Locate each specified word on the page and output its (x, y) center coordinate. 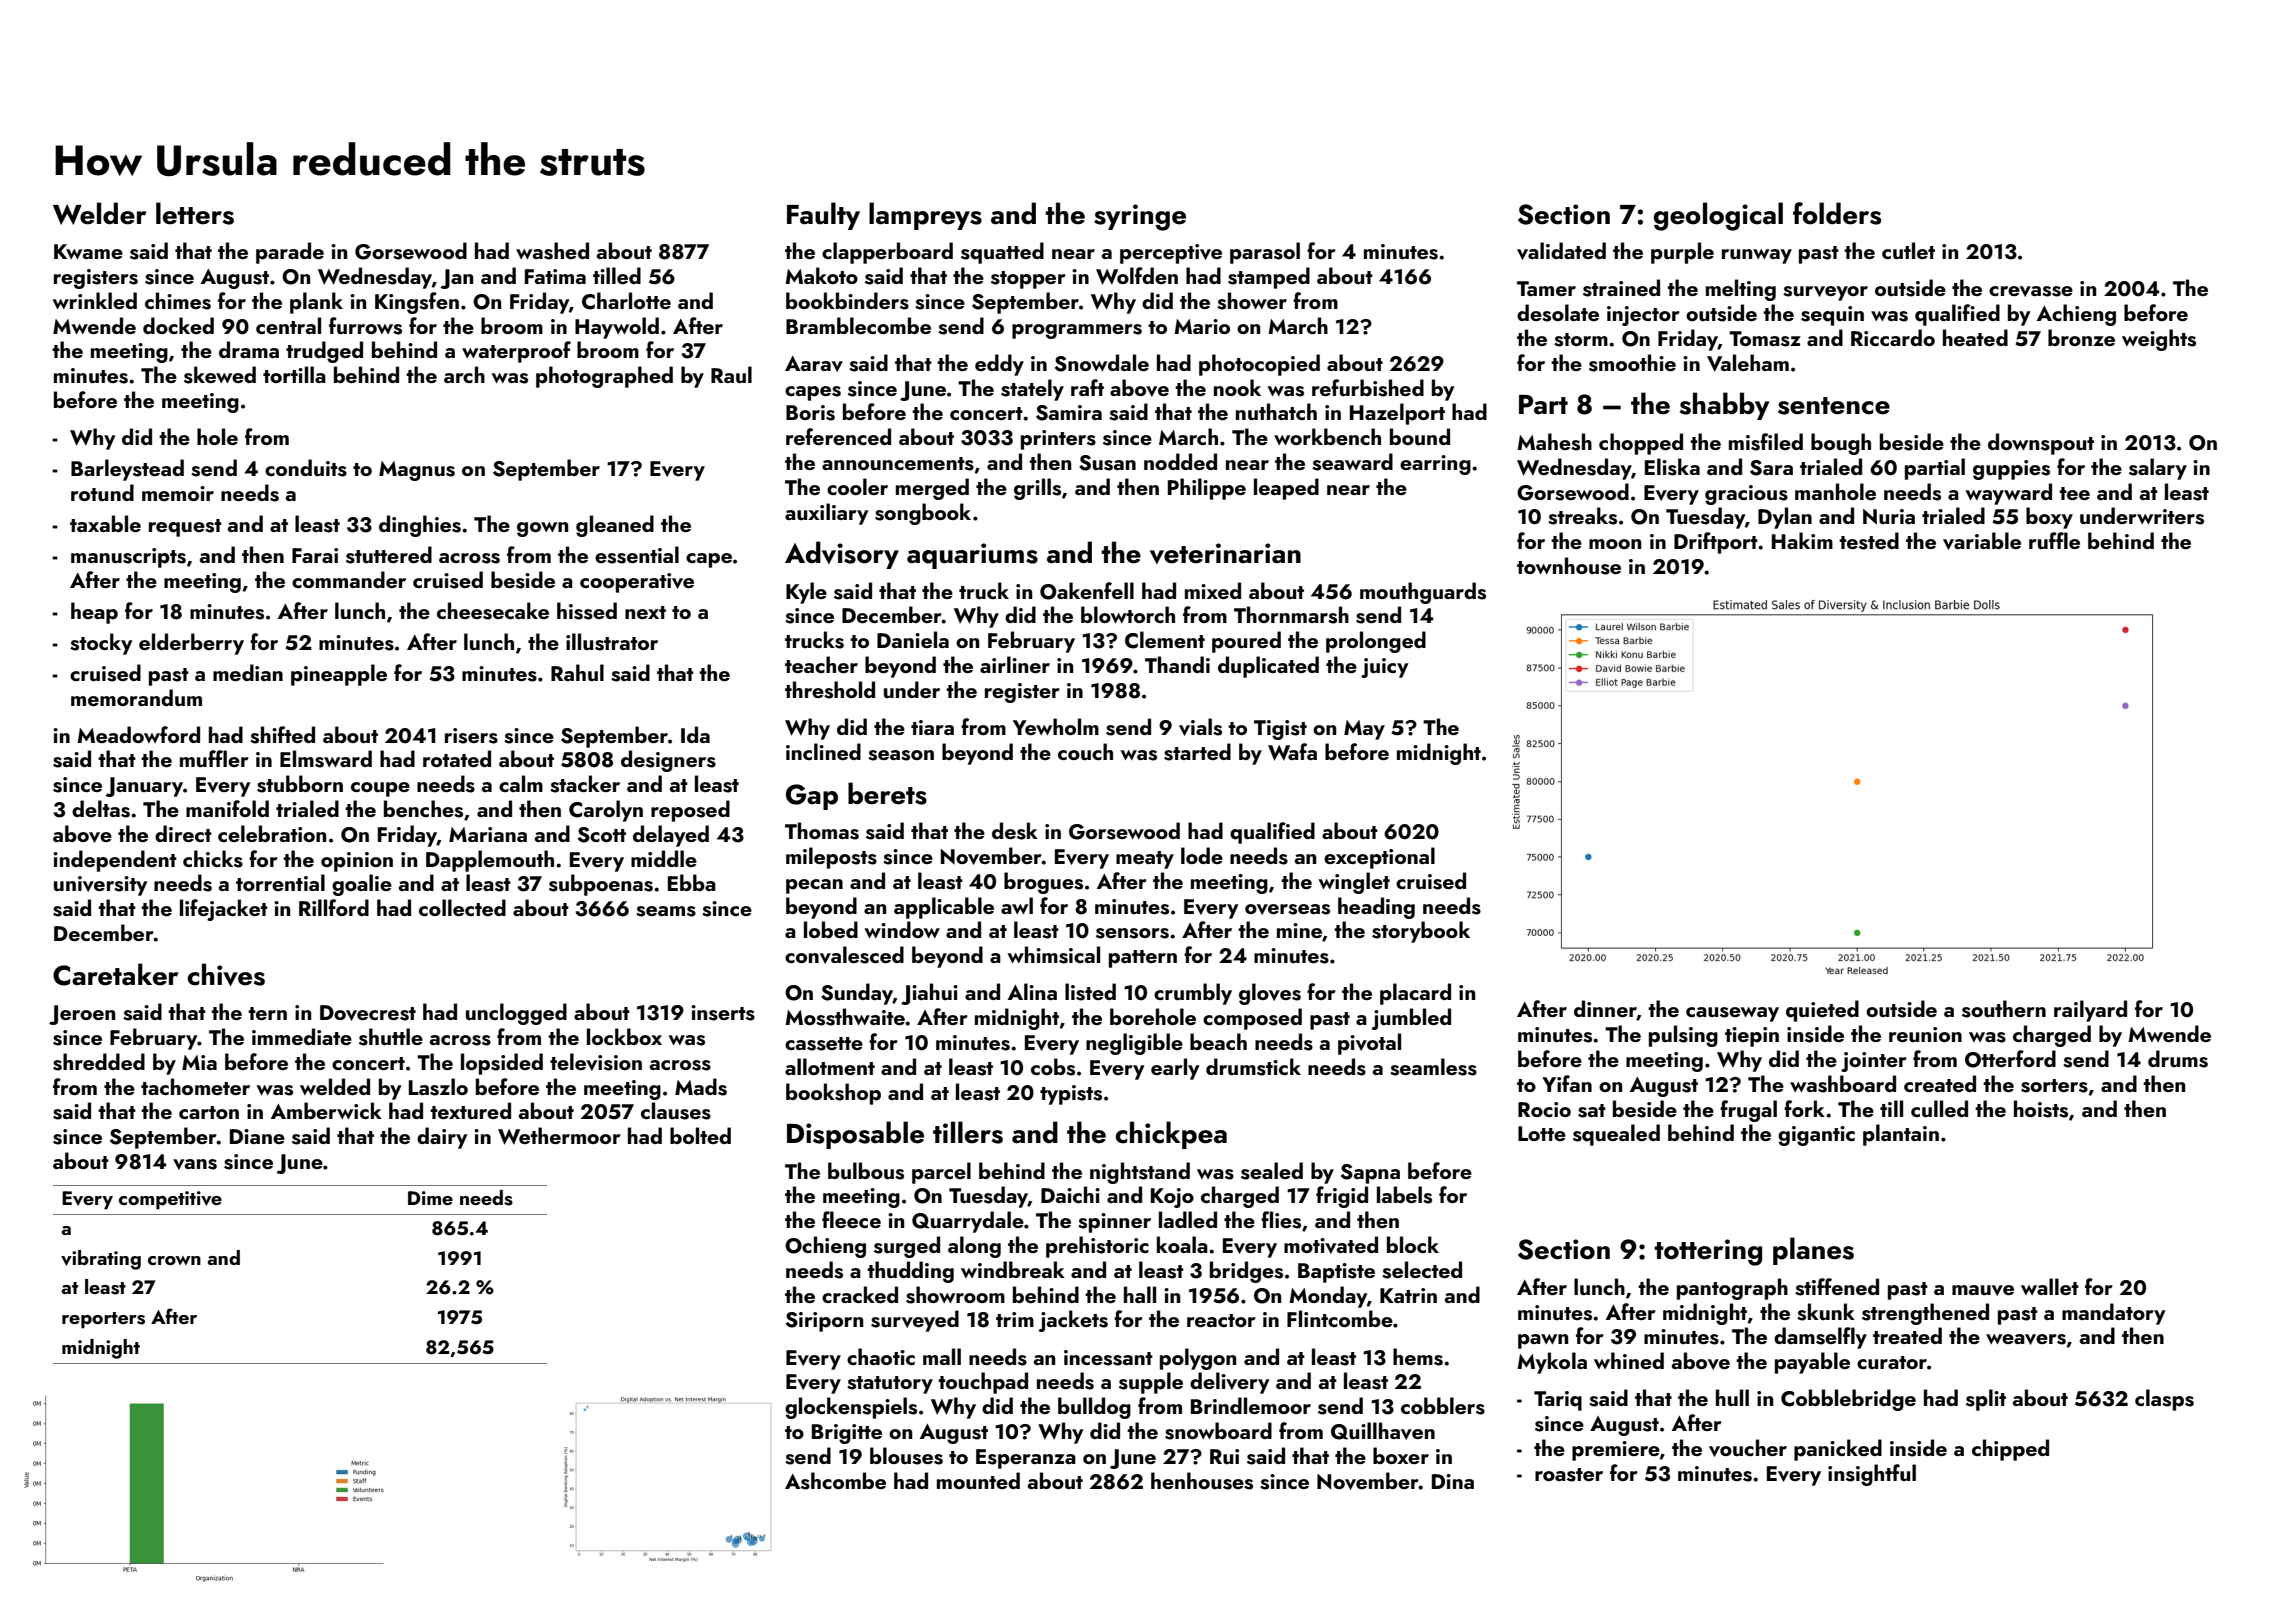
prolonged (1376, 642)
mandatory (2113, 1314)
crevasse (2031, 291)
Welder (100, 213)
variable (1982, 541)
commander (349, 579)
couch (1085, 751)
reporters (103, 1320)
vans (195, 1164)
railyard (2090, 1011)
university (100, 886)
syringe (1140, 217)
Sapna (1370, 1174)
